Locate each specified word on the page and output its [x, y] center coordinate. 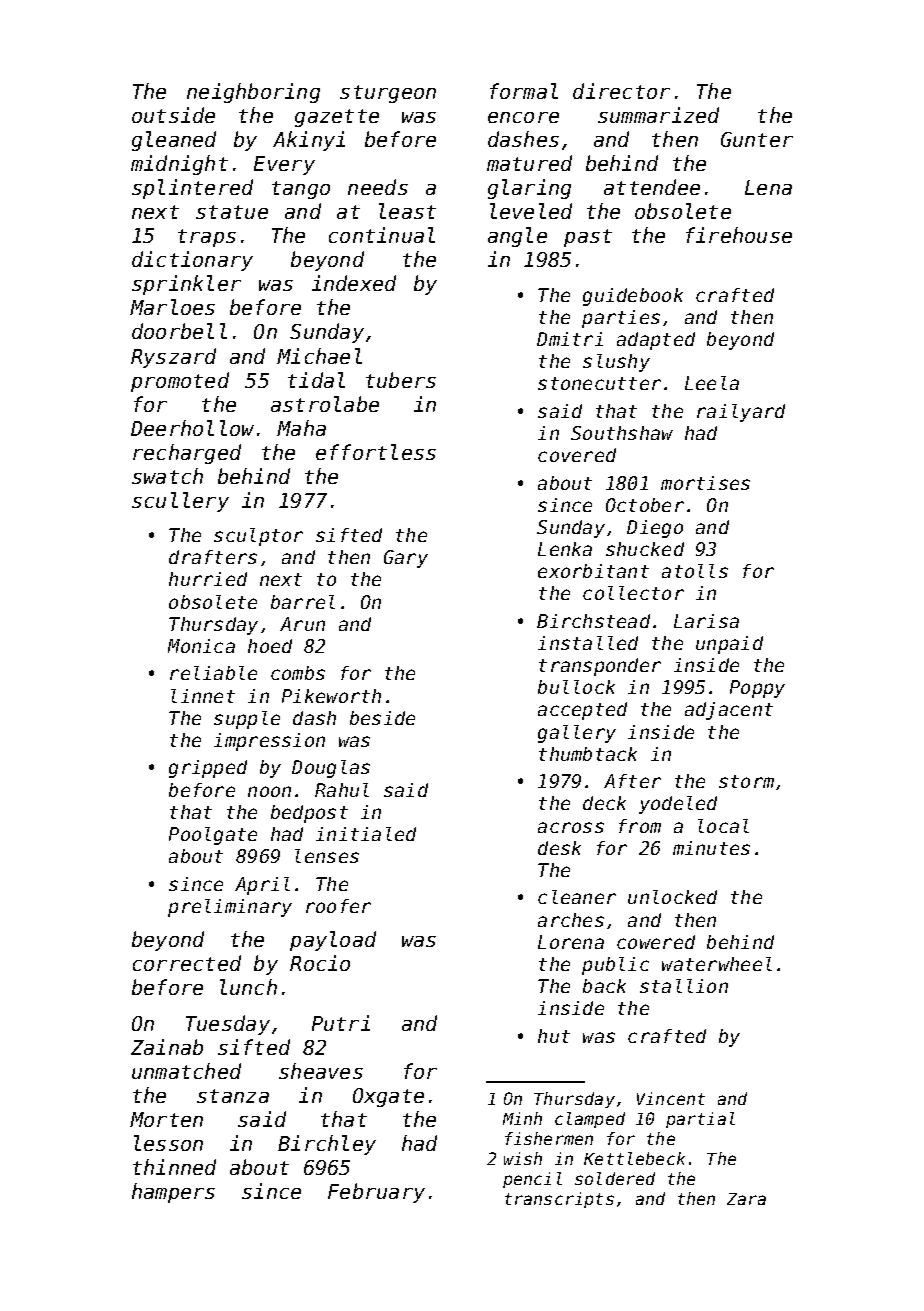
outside [173, 115]
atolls [695, 571]
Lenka [565, 549]
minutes [711, 848]
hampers [173, 1193]
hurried [208, 579]
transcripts [559, 1200]
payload [333, 941]
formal [524, 91]
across [571, 827]
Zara [746, 1199]
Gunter [757, 139]
